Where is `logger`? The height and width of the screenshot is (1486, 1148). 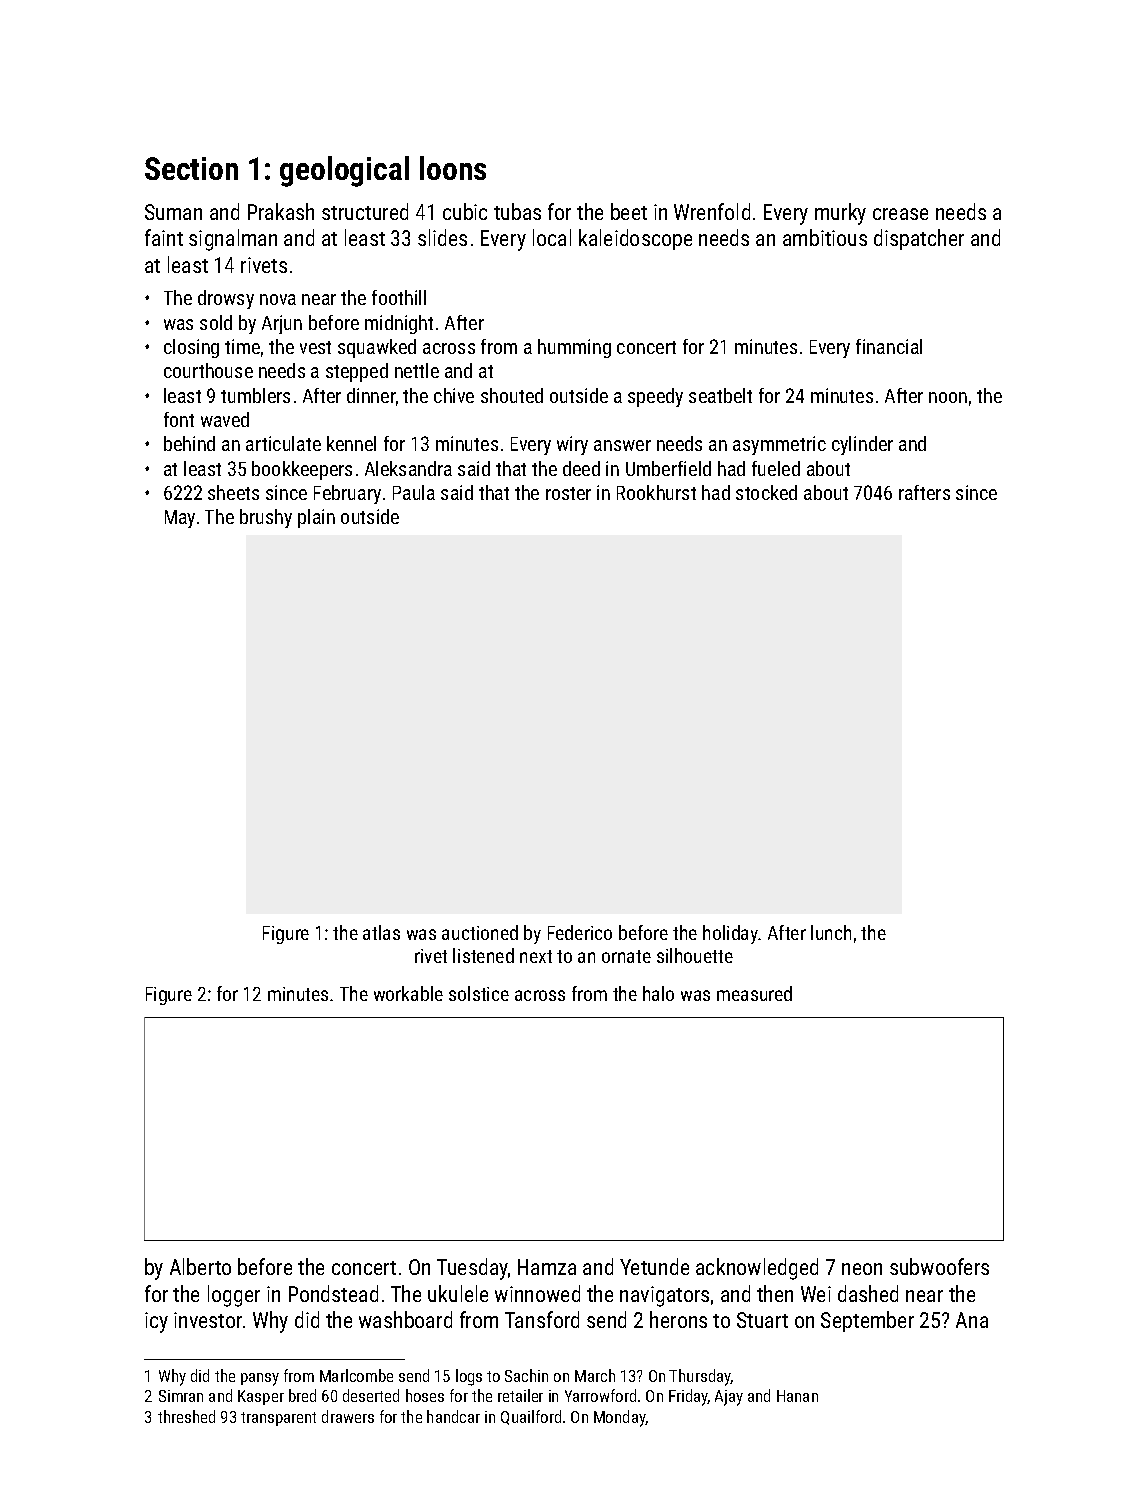 logger is located at coordinates (234, 1296).
